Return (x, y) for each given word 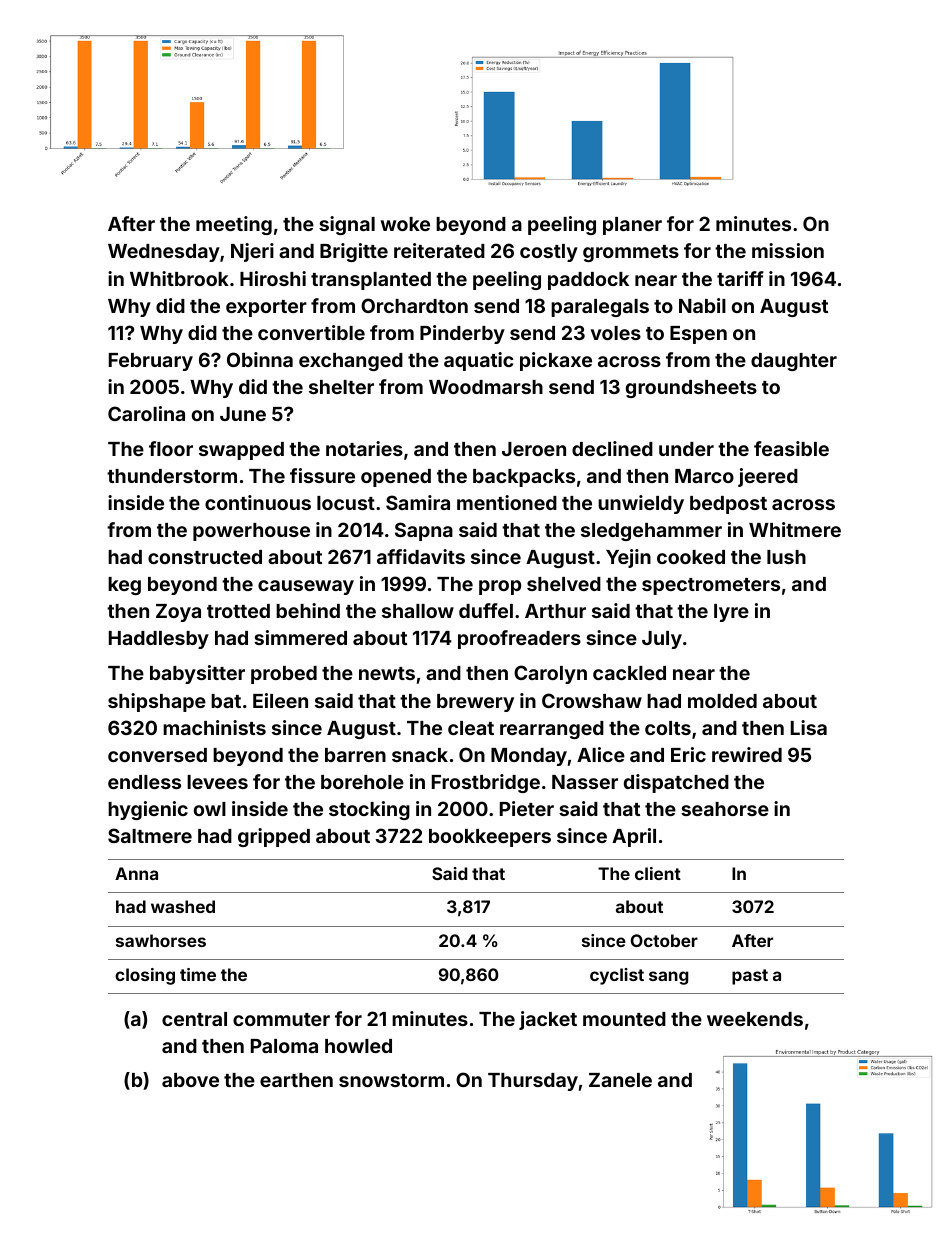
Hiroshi (273, 278)
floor (171, 448)
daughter (794, 362)
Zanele (620, 1080)
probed (284, 675)
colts (668, 728)
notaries (364, 448)
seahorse (725, 809)
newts (387, 673)
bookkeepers (490, 838)
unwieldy (641, 504)
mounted (624, 1019)
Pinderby (462, 334)
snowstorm (391, 1080)
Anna (136, 873)
